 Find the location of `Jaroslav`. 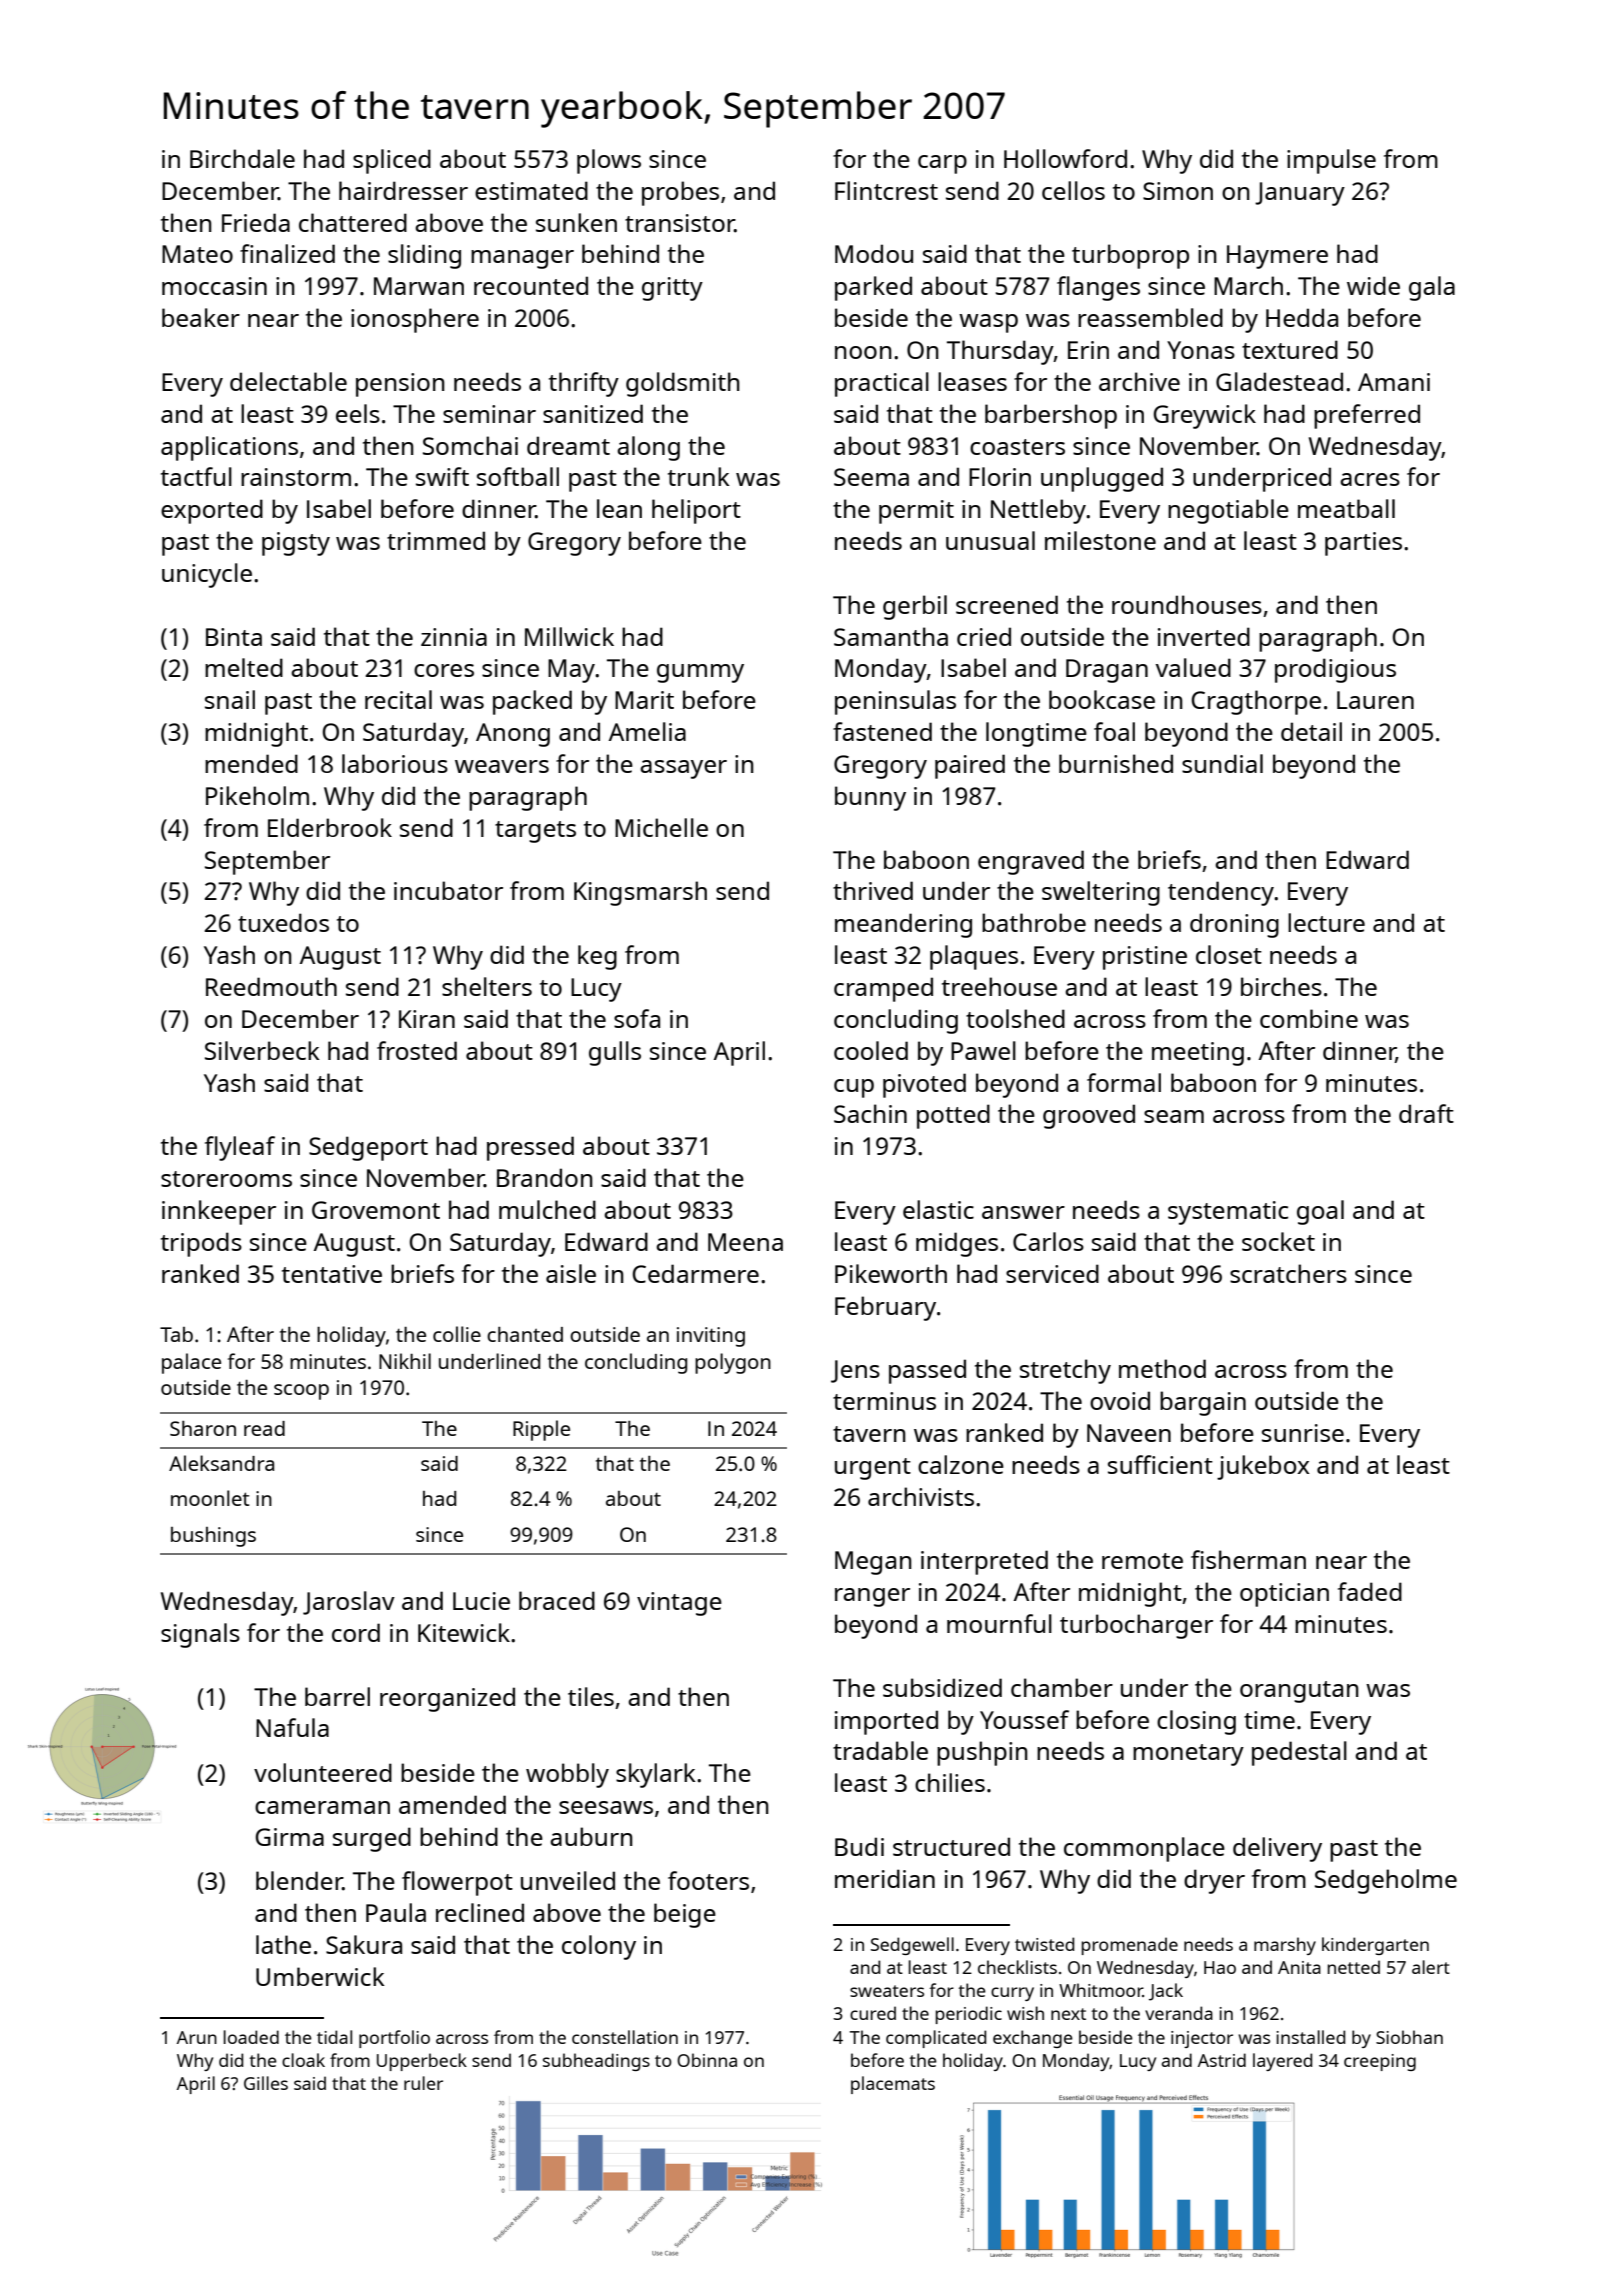

Jaroslav is located at coordinates (349, 1603).
